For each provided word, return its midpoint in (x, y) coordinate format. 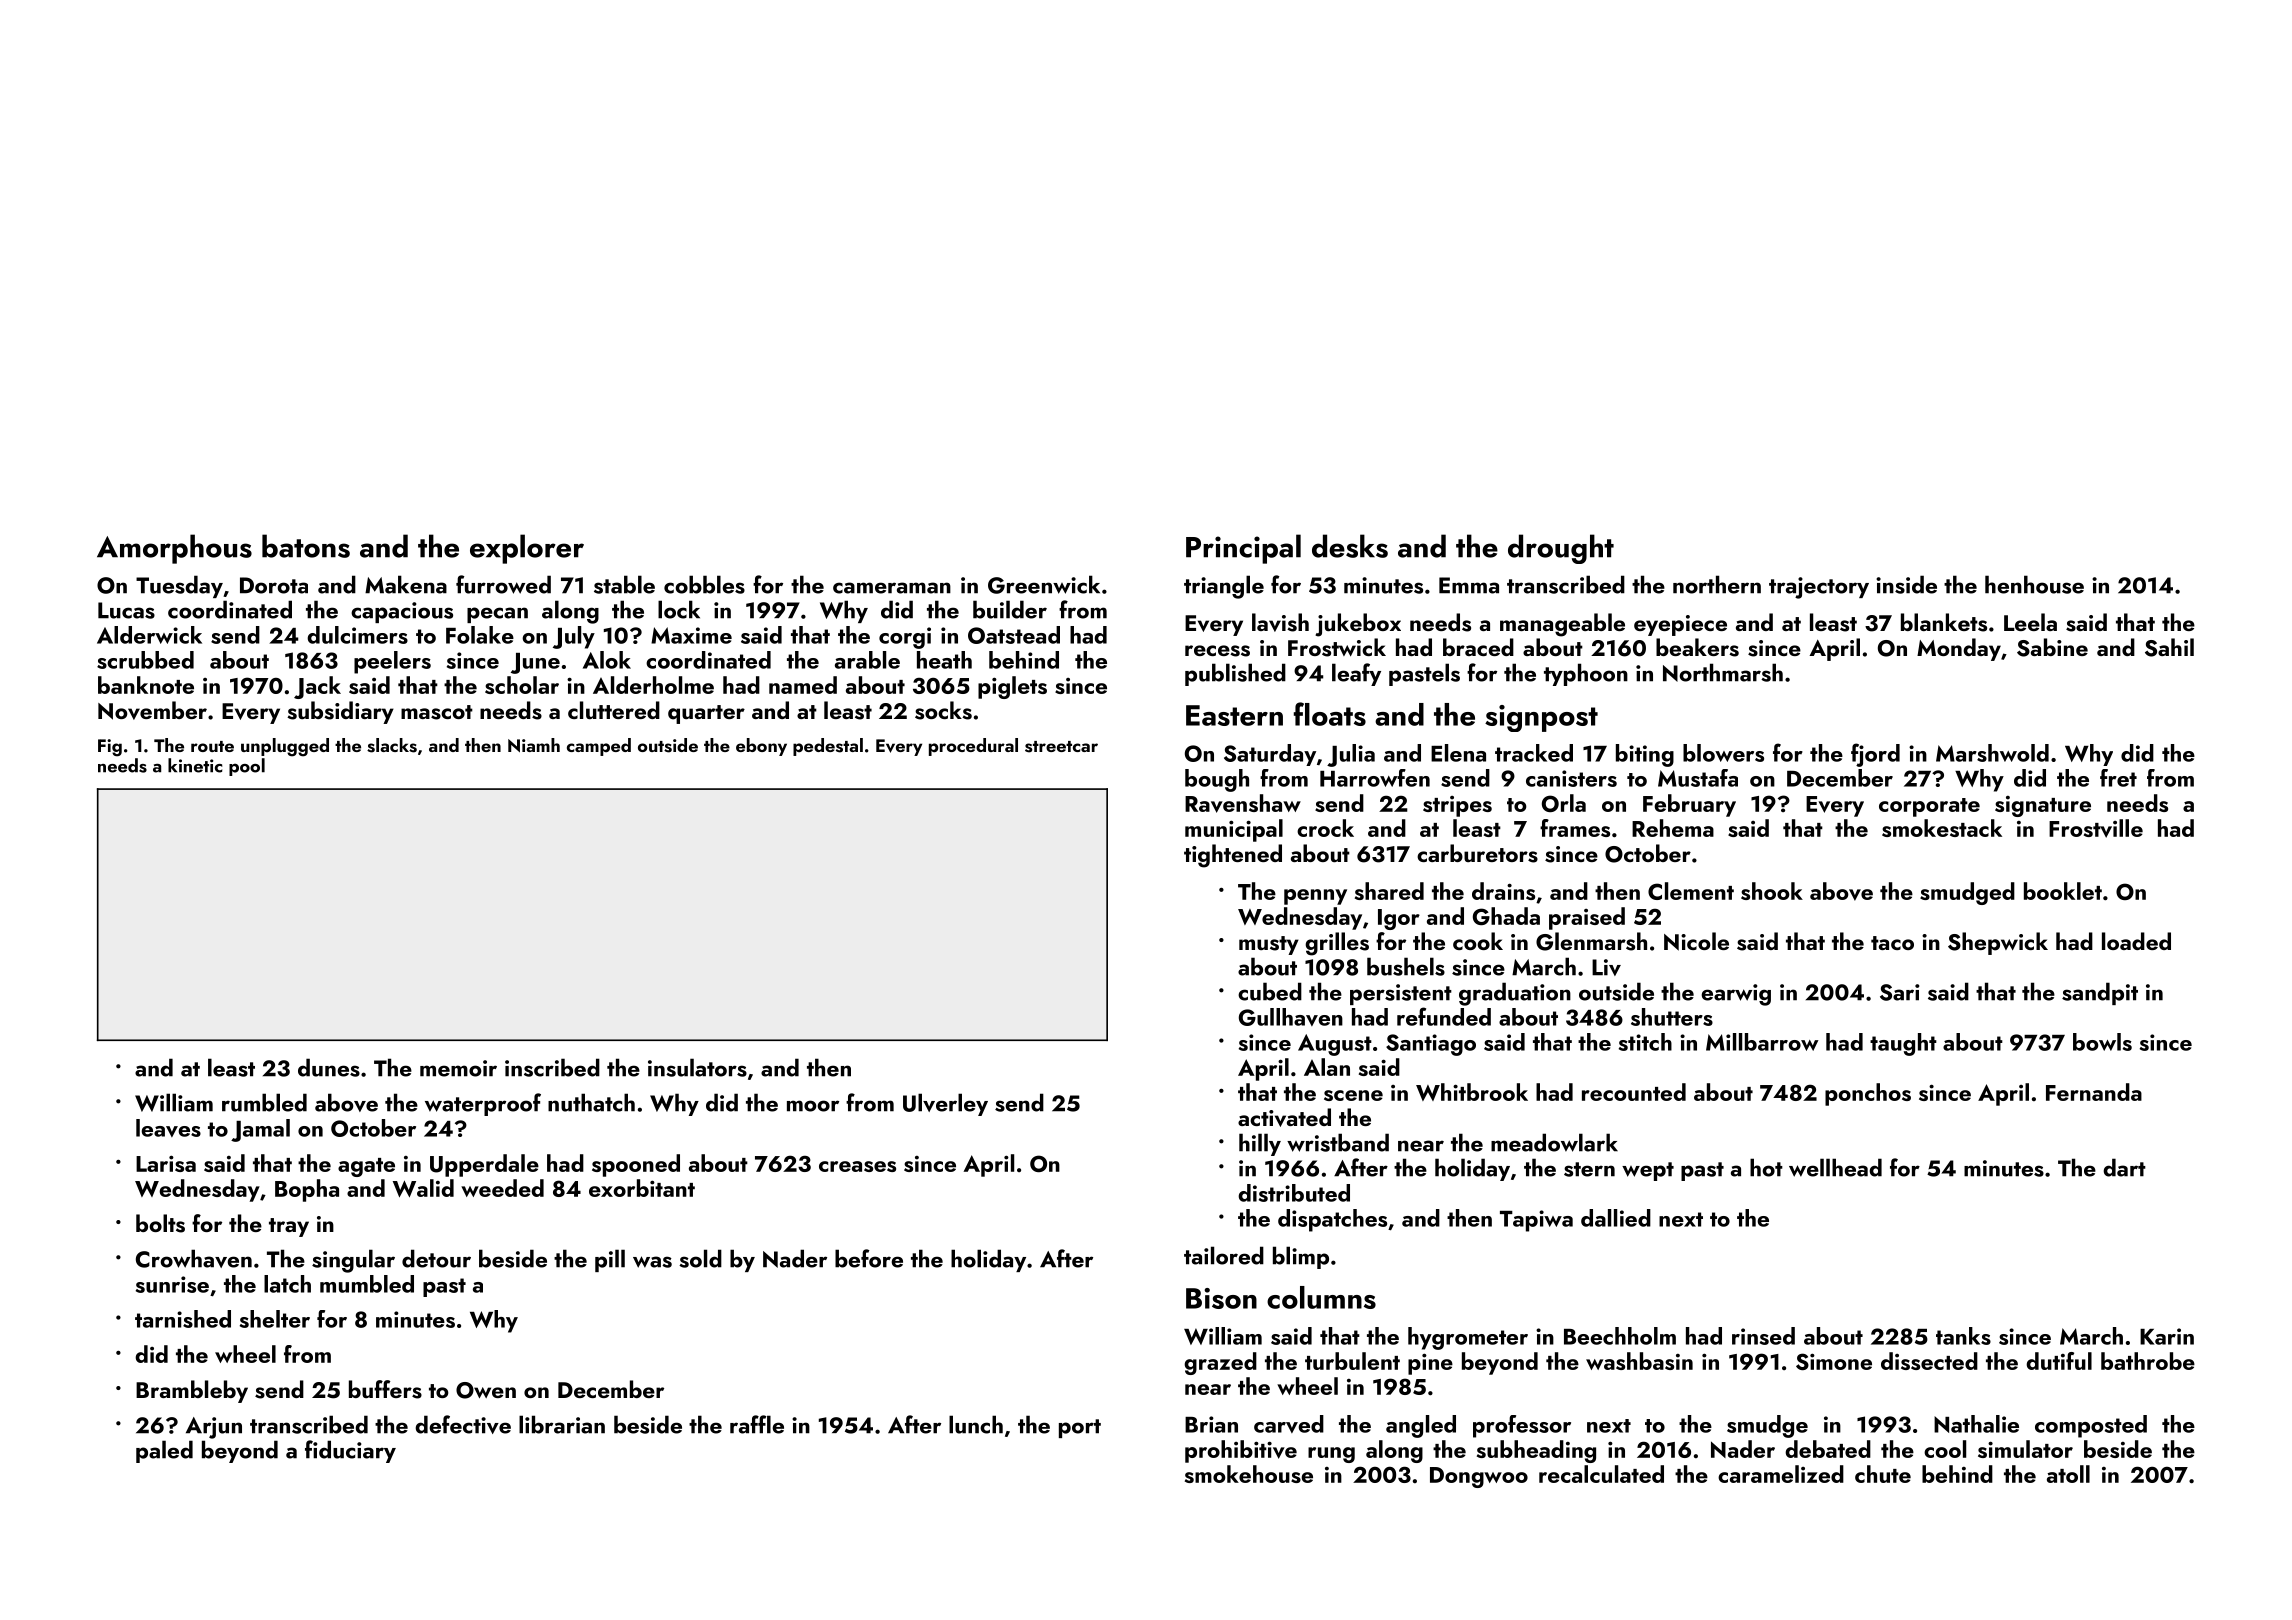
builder (1010, 609)
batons (306, 546)
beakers (1697, 647)
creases (857, 1166)
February (1689, 805)
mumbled (367, 1284)
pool (247, 767)
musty (1269, 945)
